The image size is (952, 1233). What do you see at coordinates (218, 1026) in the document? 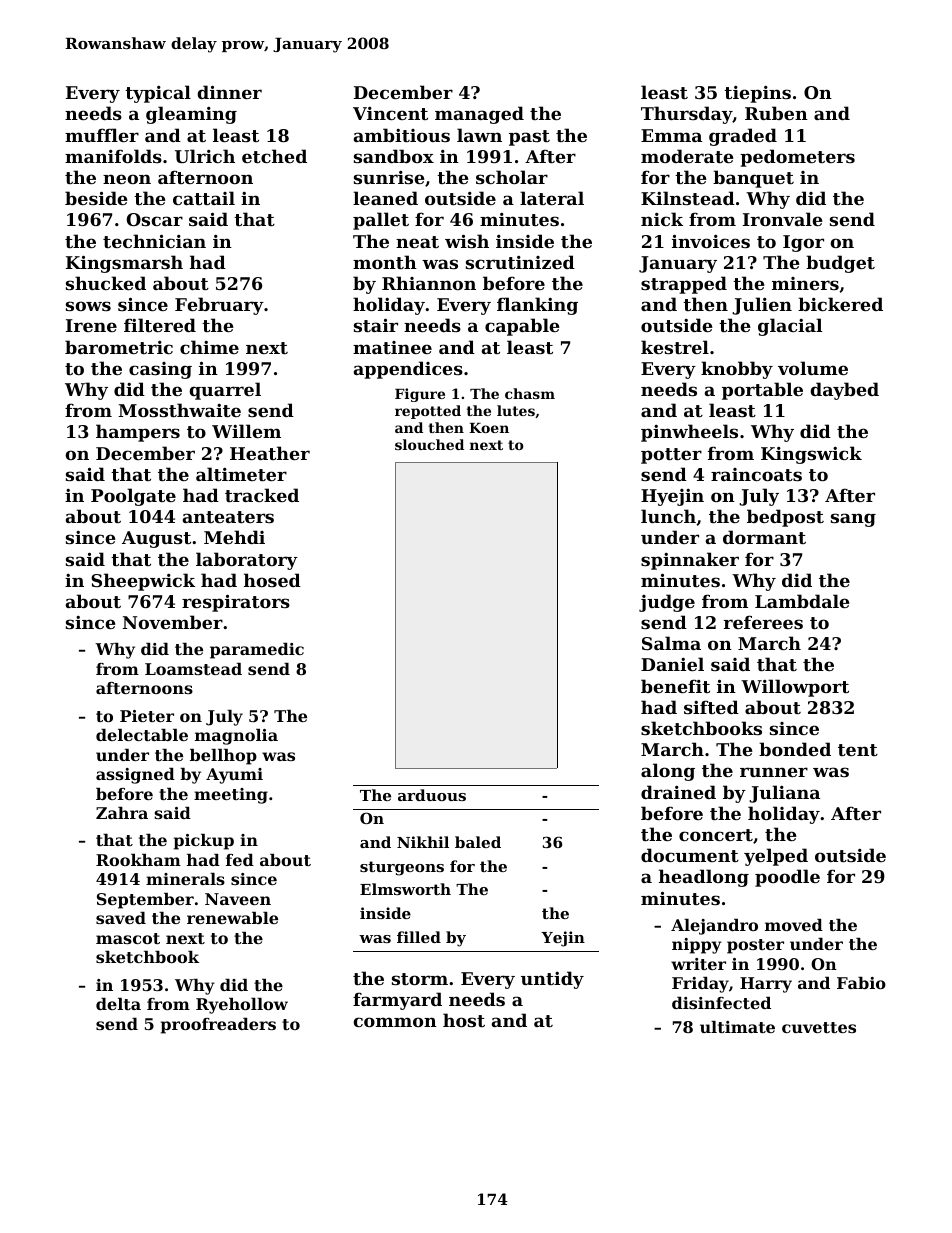
I see `proofreaders` at bounding box center [218, 1026].
